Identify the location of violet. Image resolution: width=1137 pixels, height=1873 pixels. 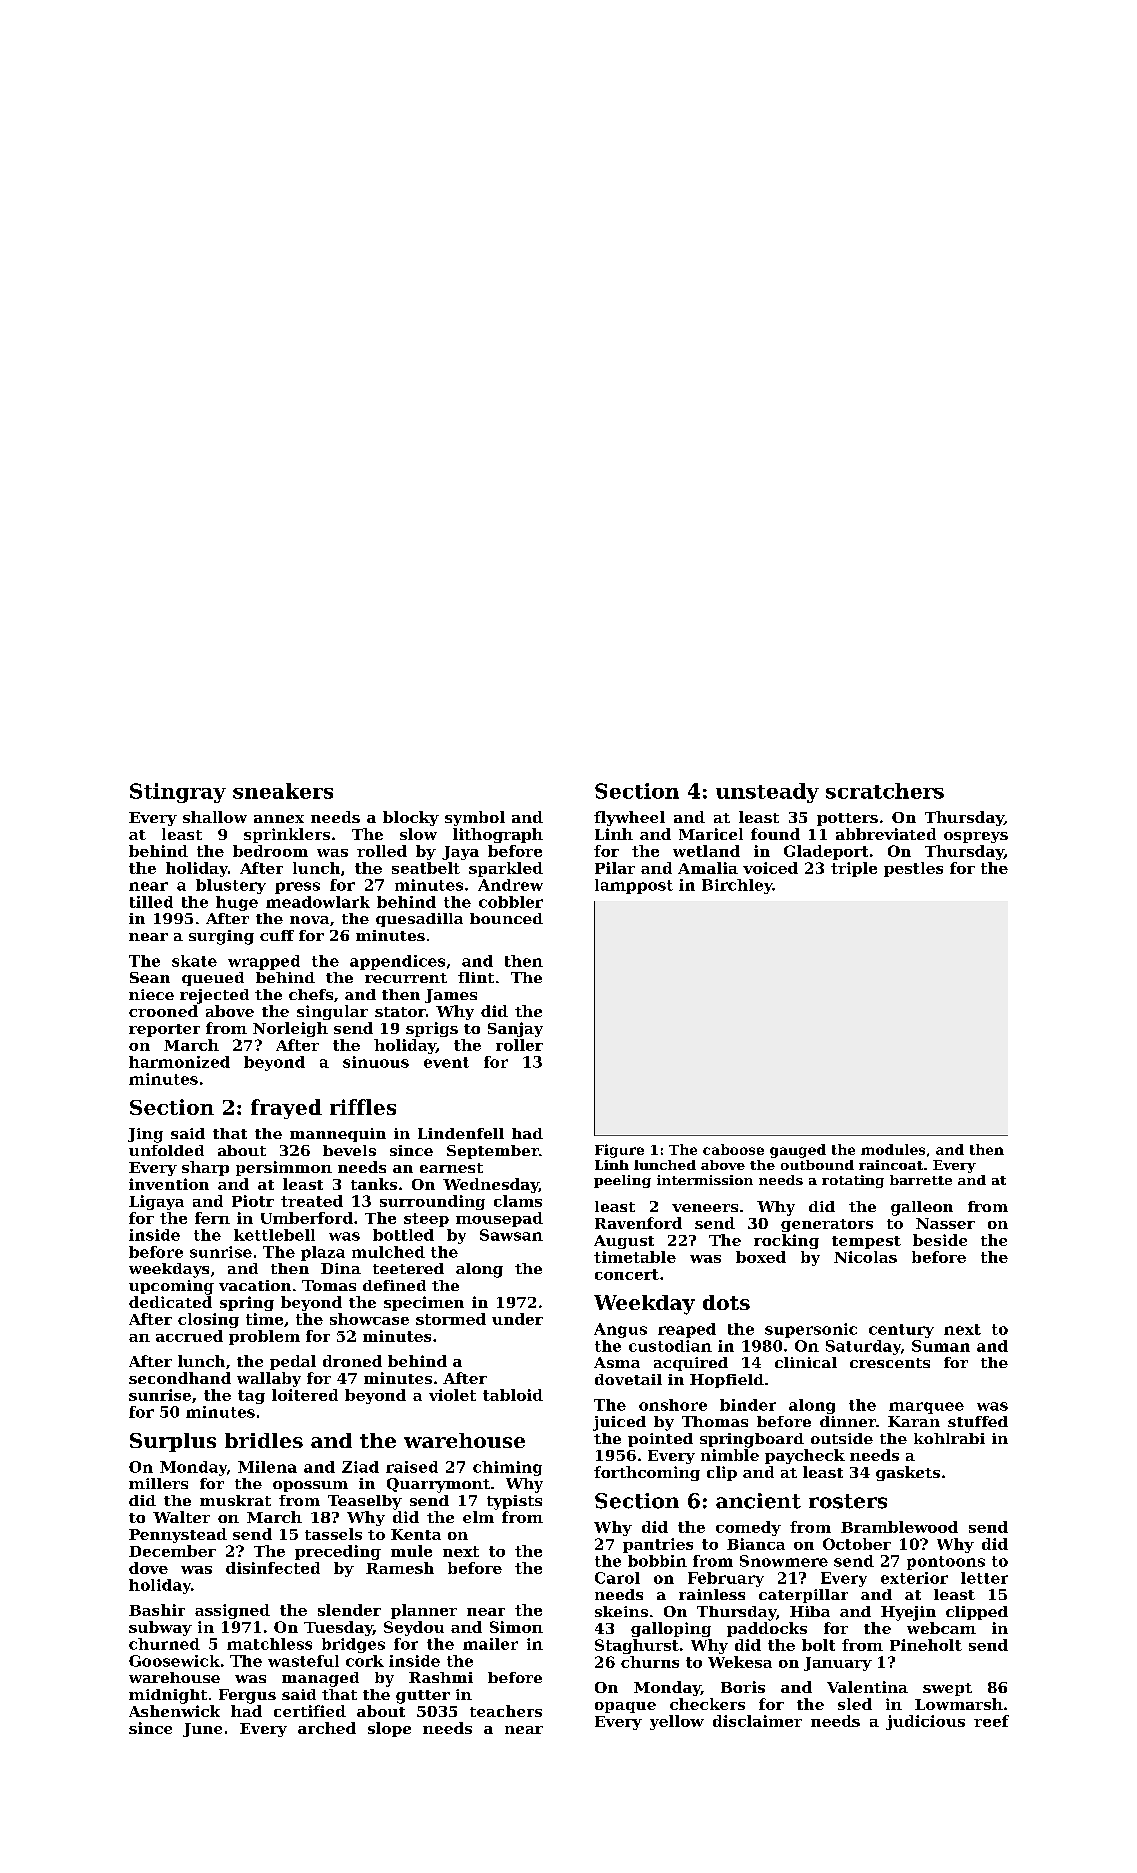
(452, 1395).
